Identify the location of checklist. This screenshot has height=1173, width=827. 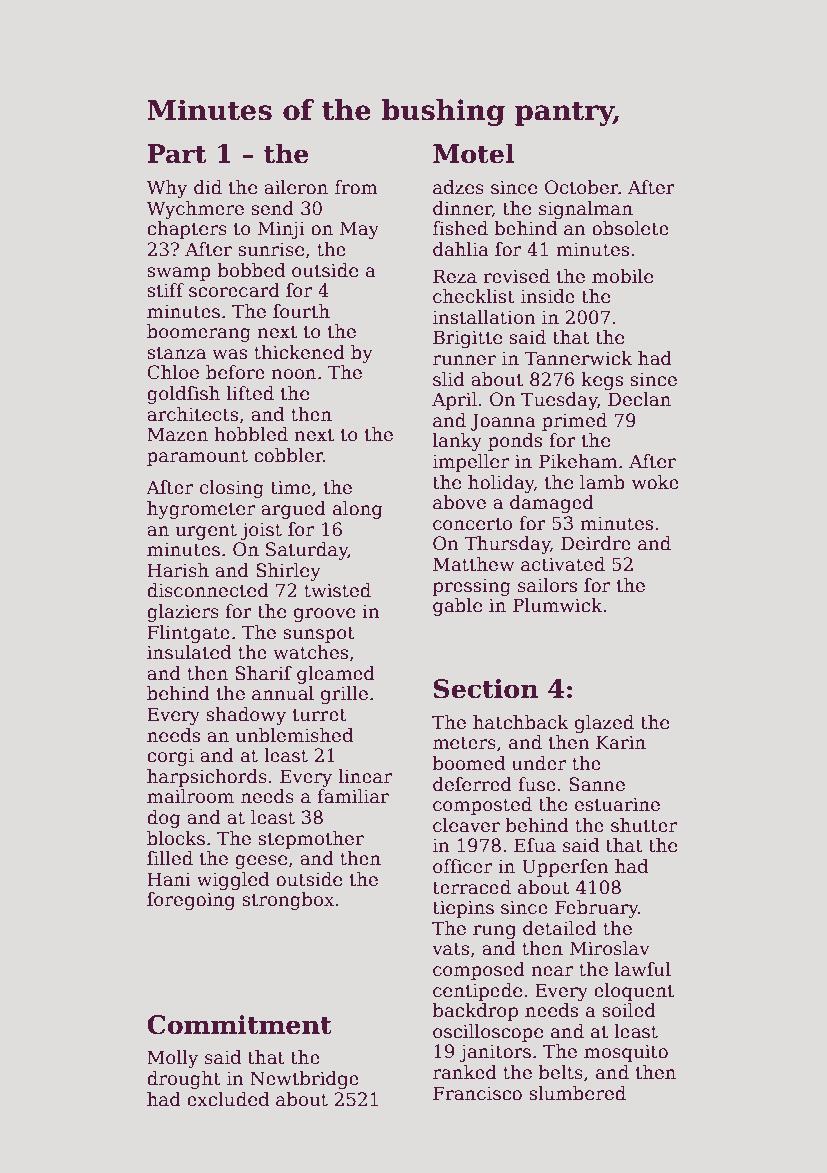
(474, 296).
